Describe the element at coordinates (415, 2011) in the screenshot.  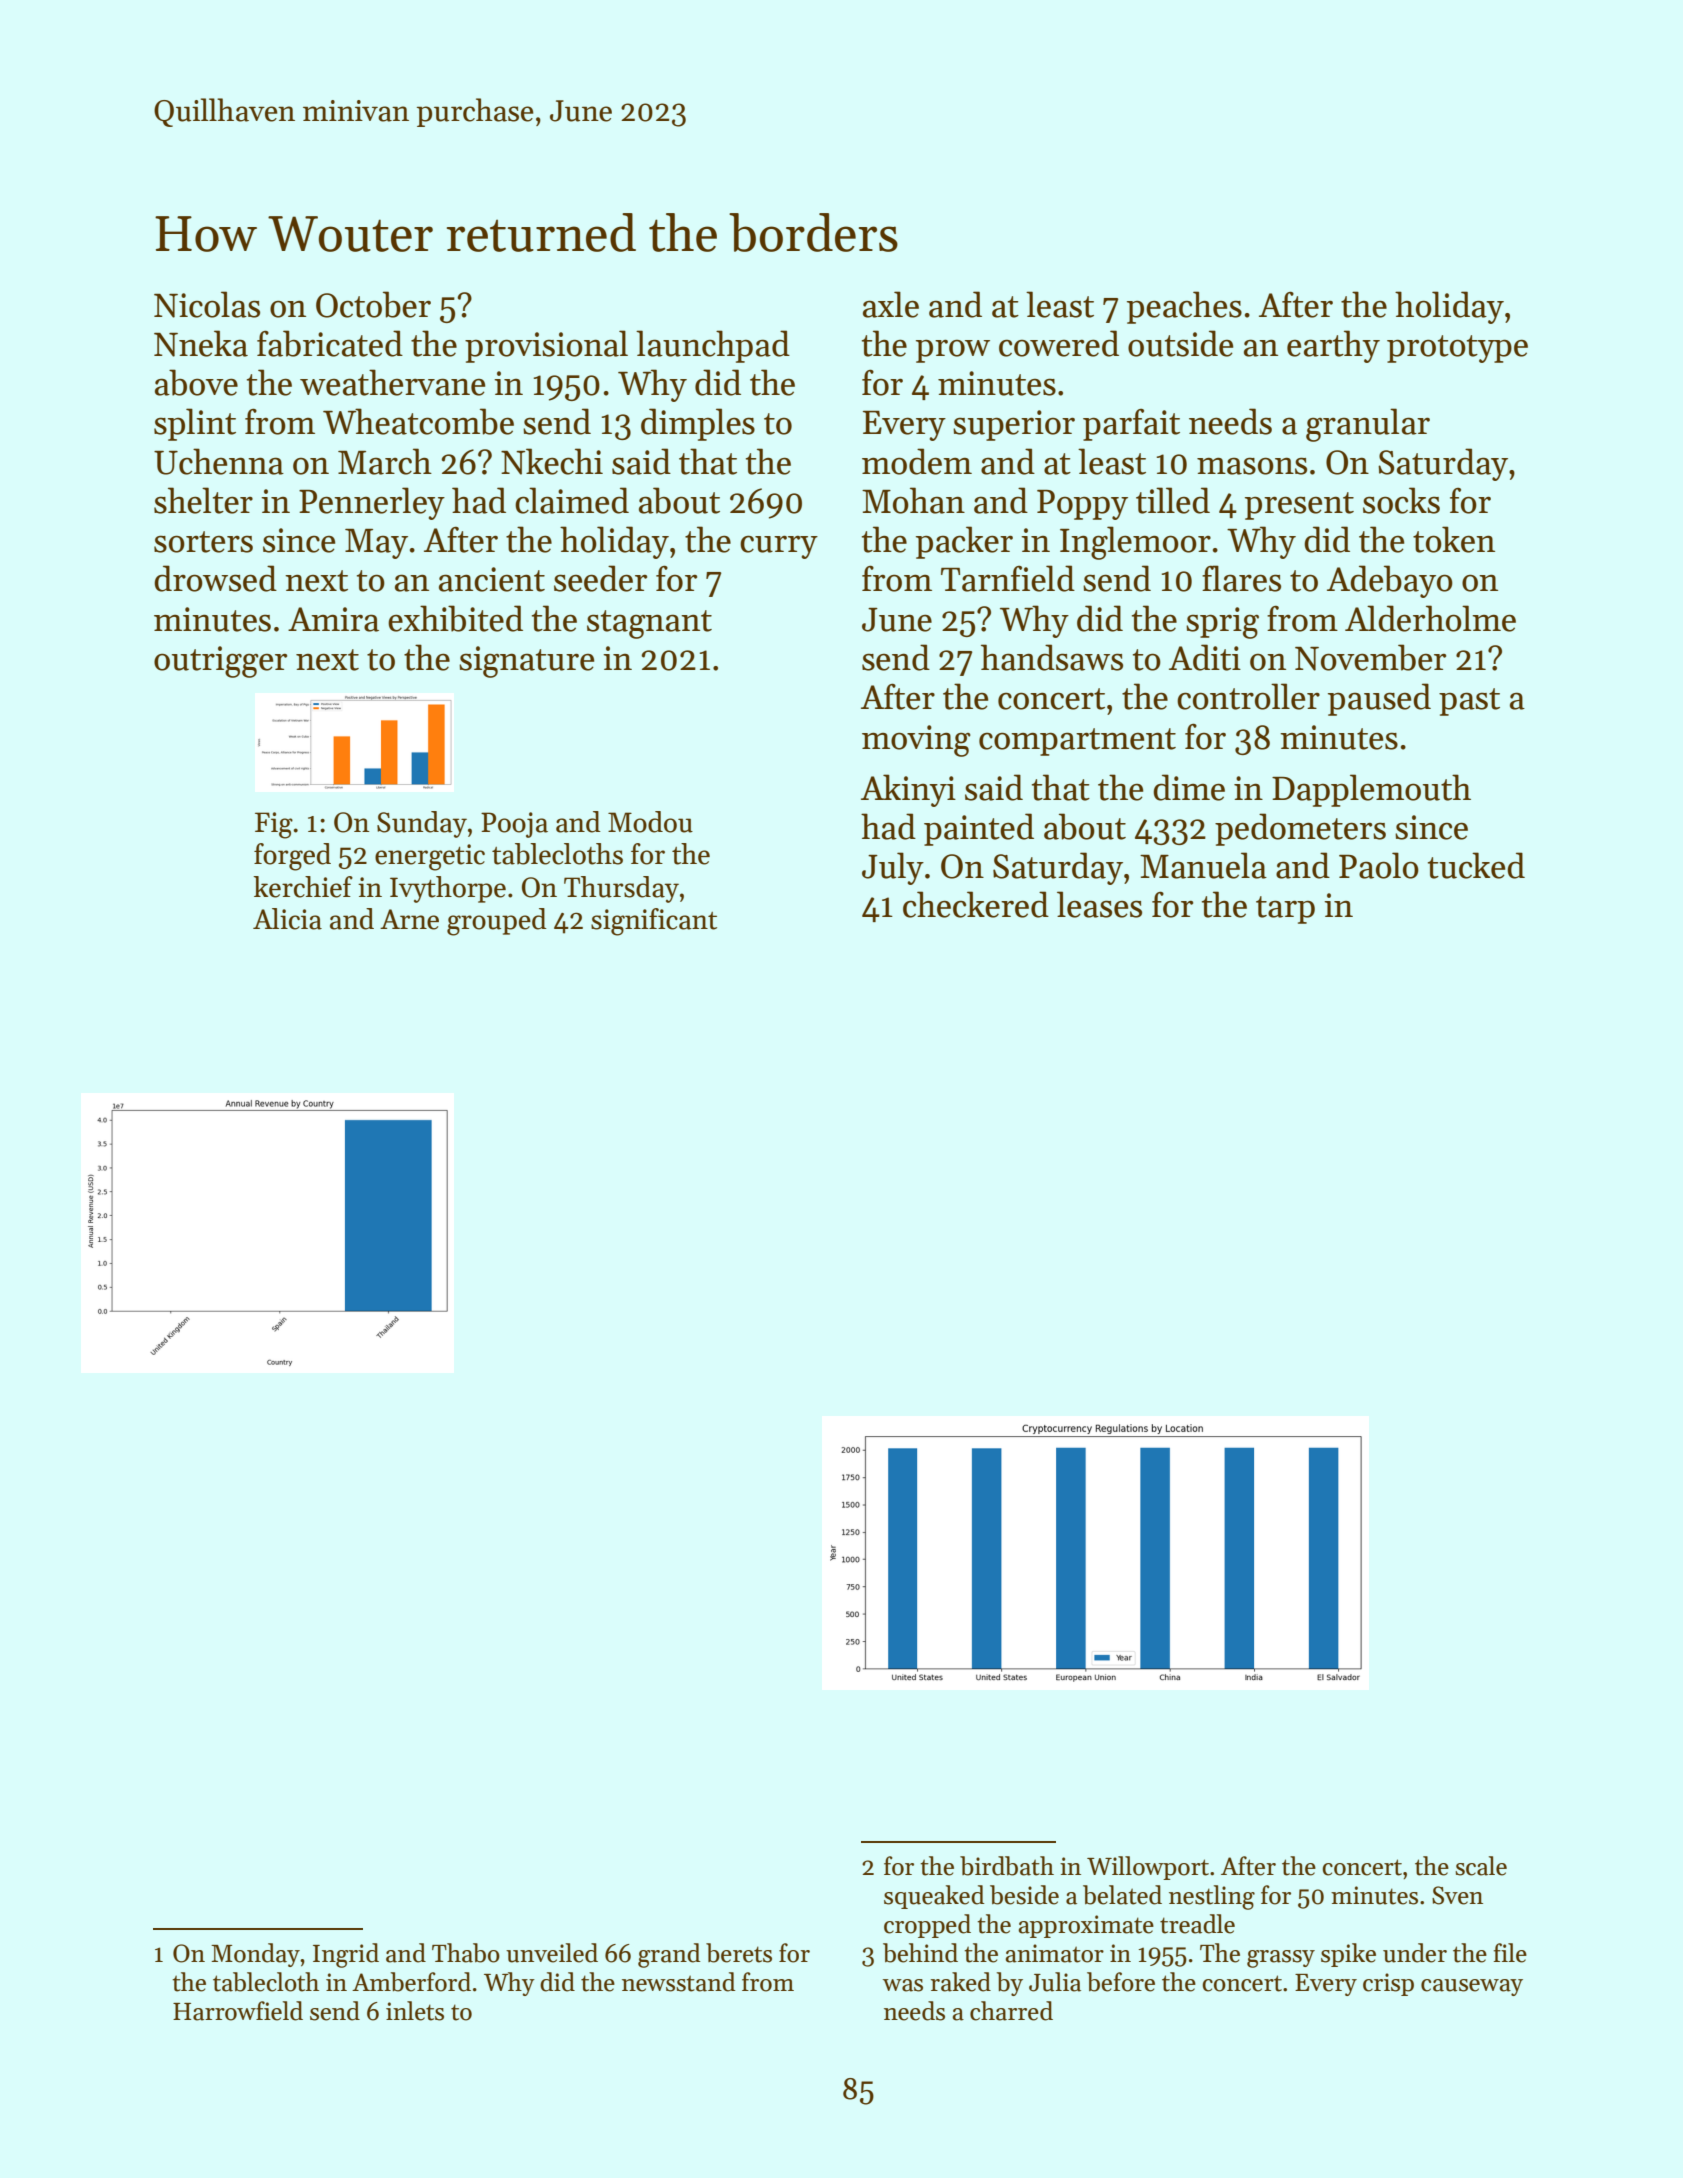
I see `inlets` at that location.
